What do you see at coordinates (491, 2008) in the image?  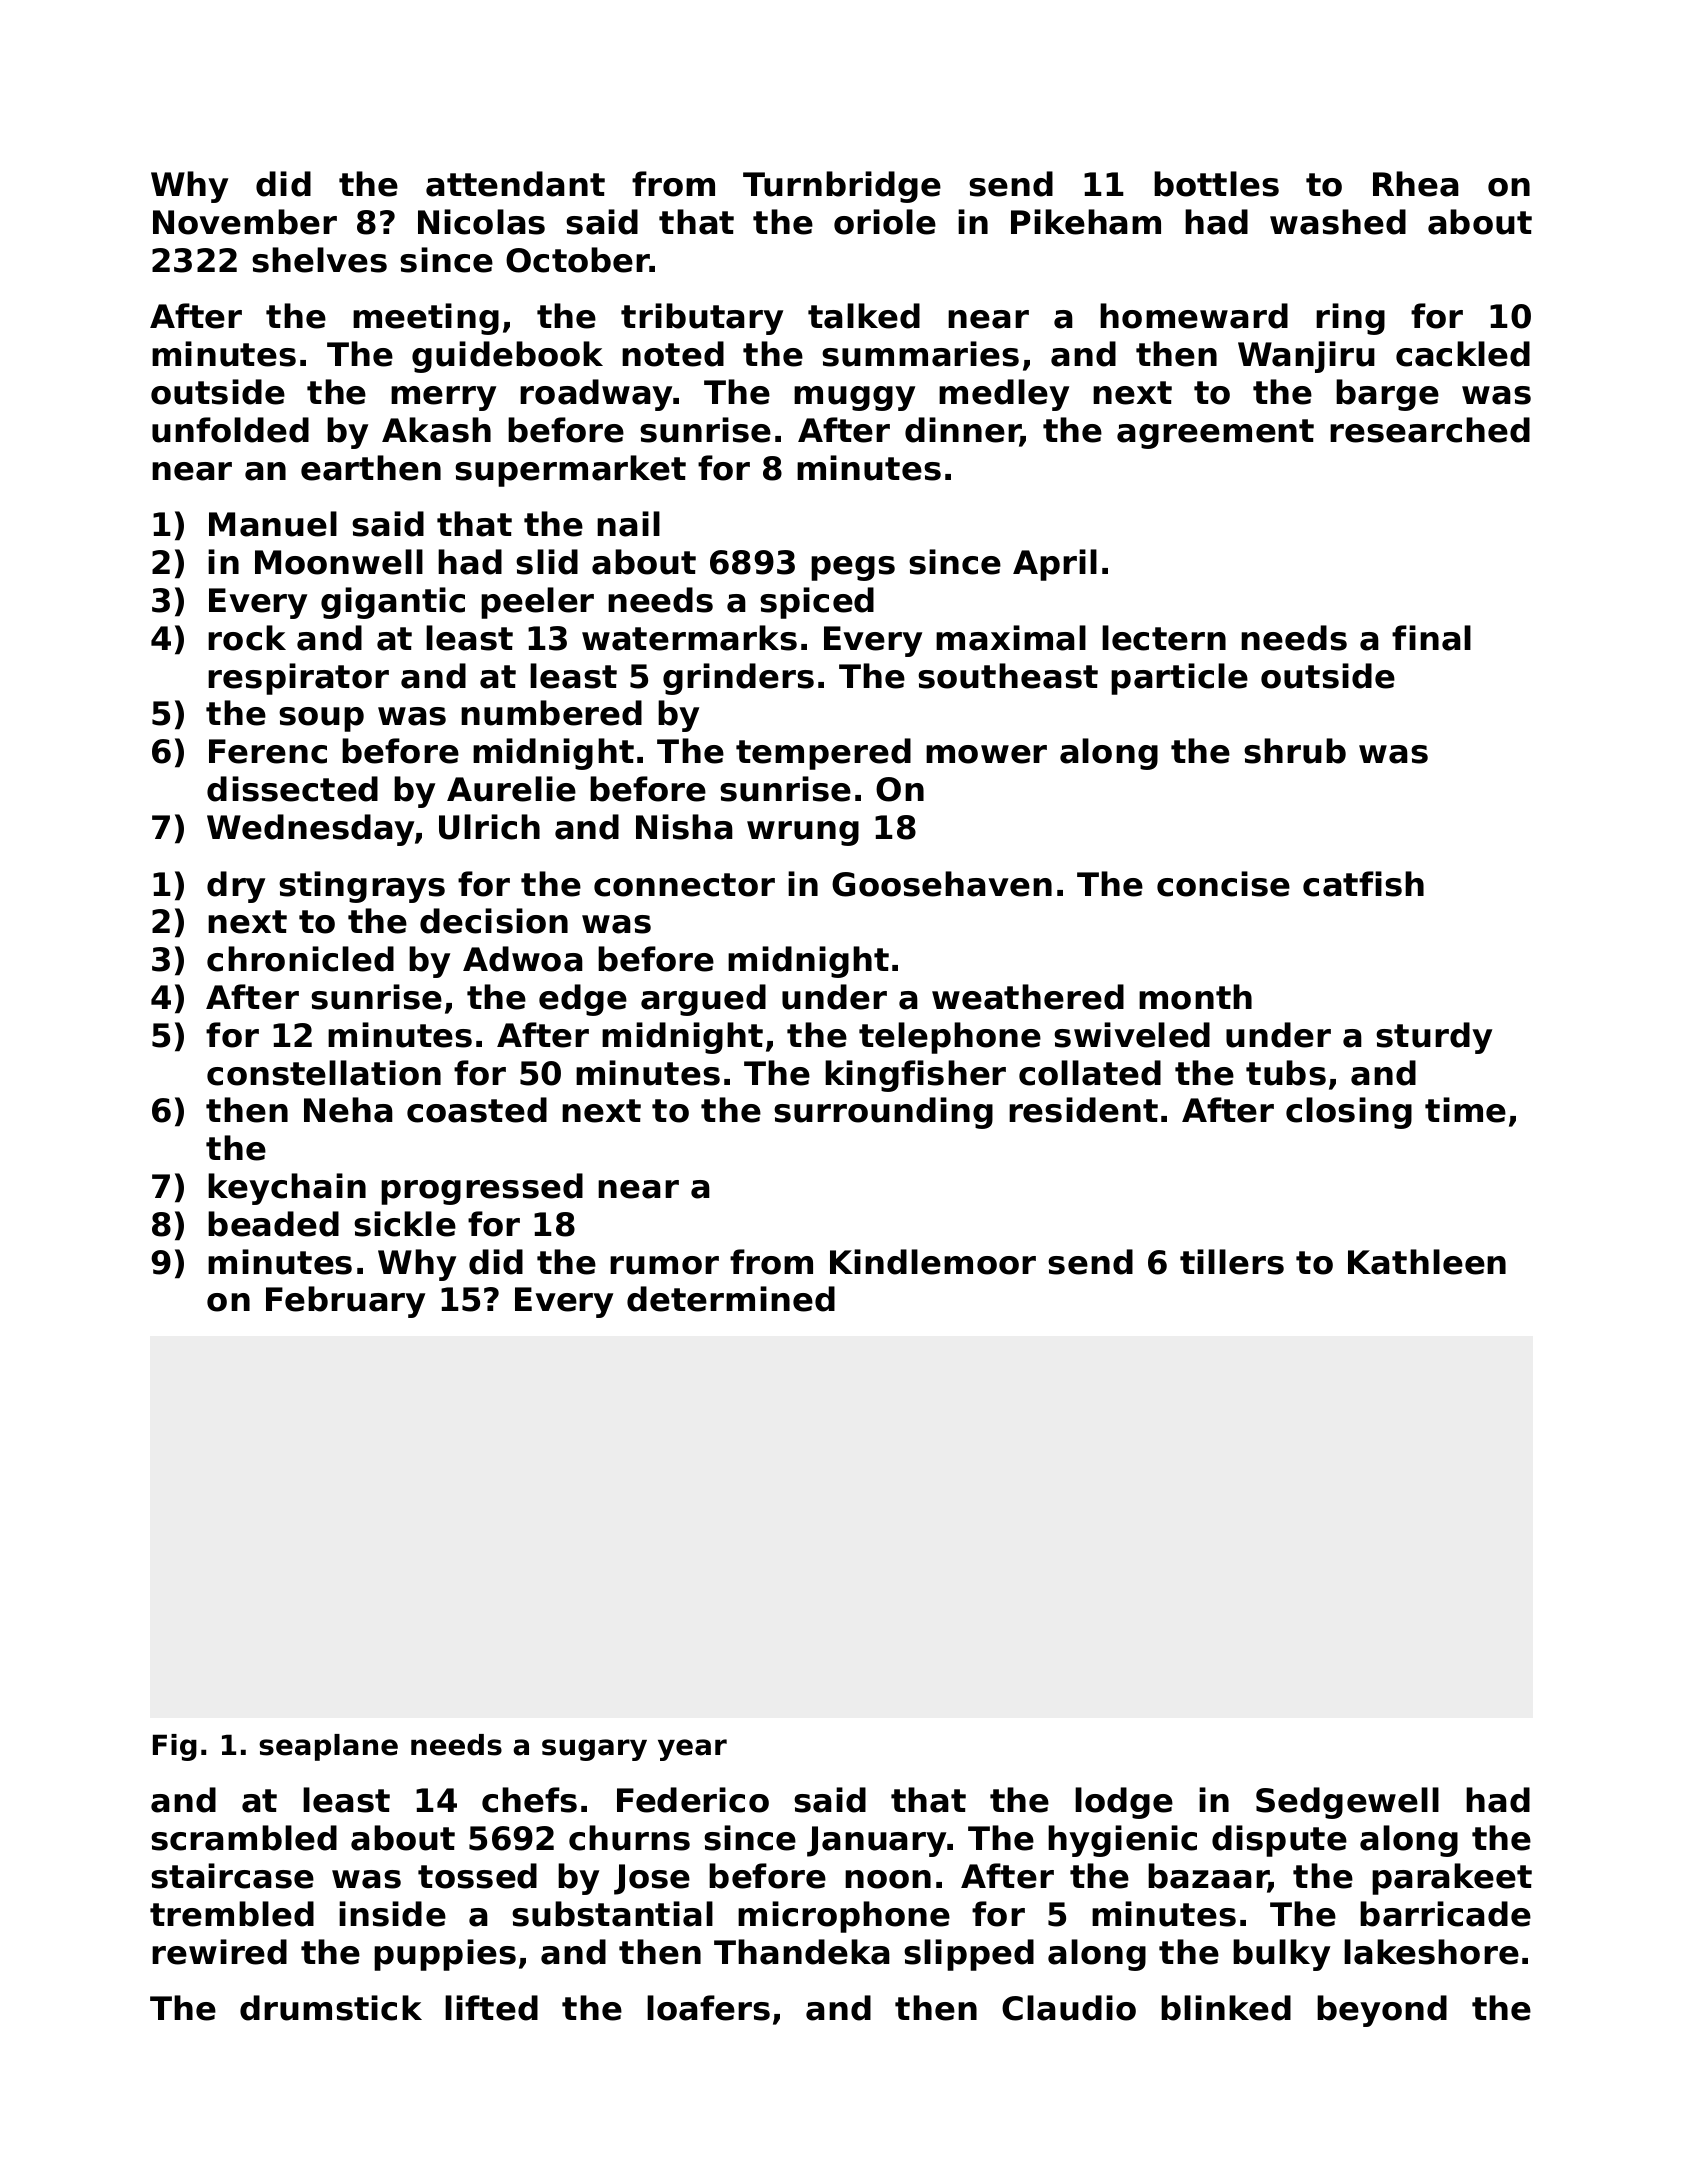 I see `lifted` at bounding box center [491, 2008].
